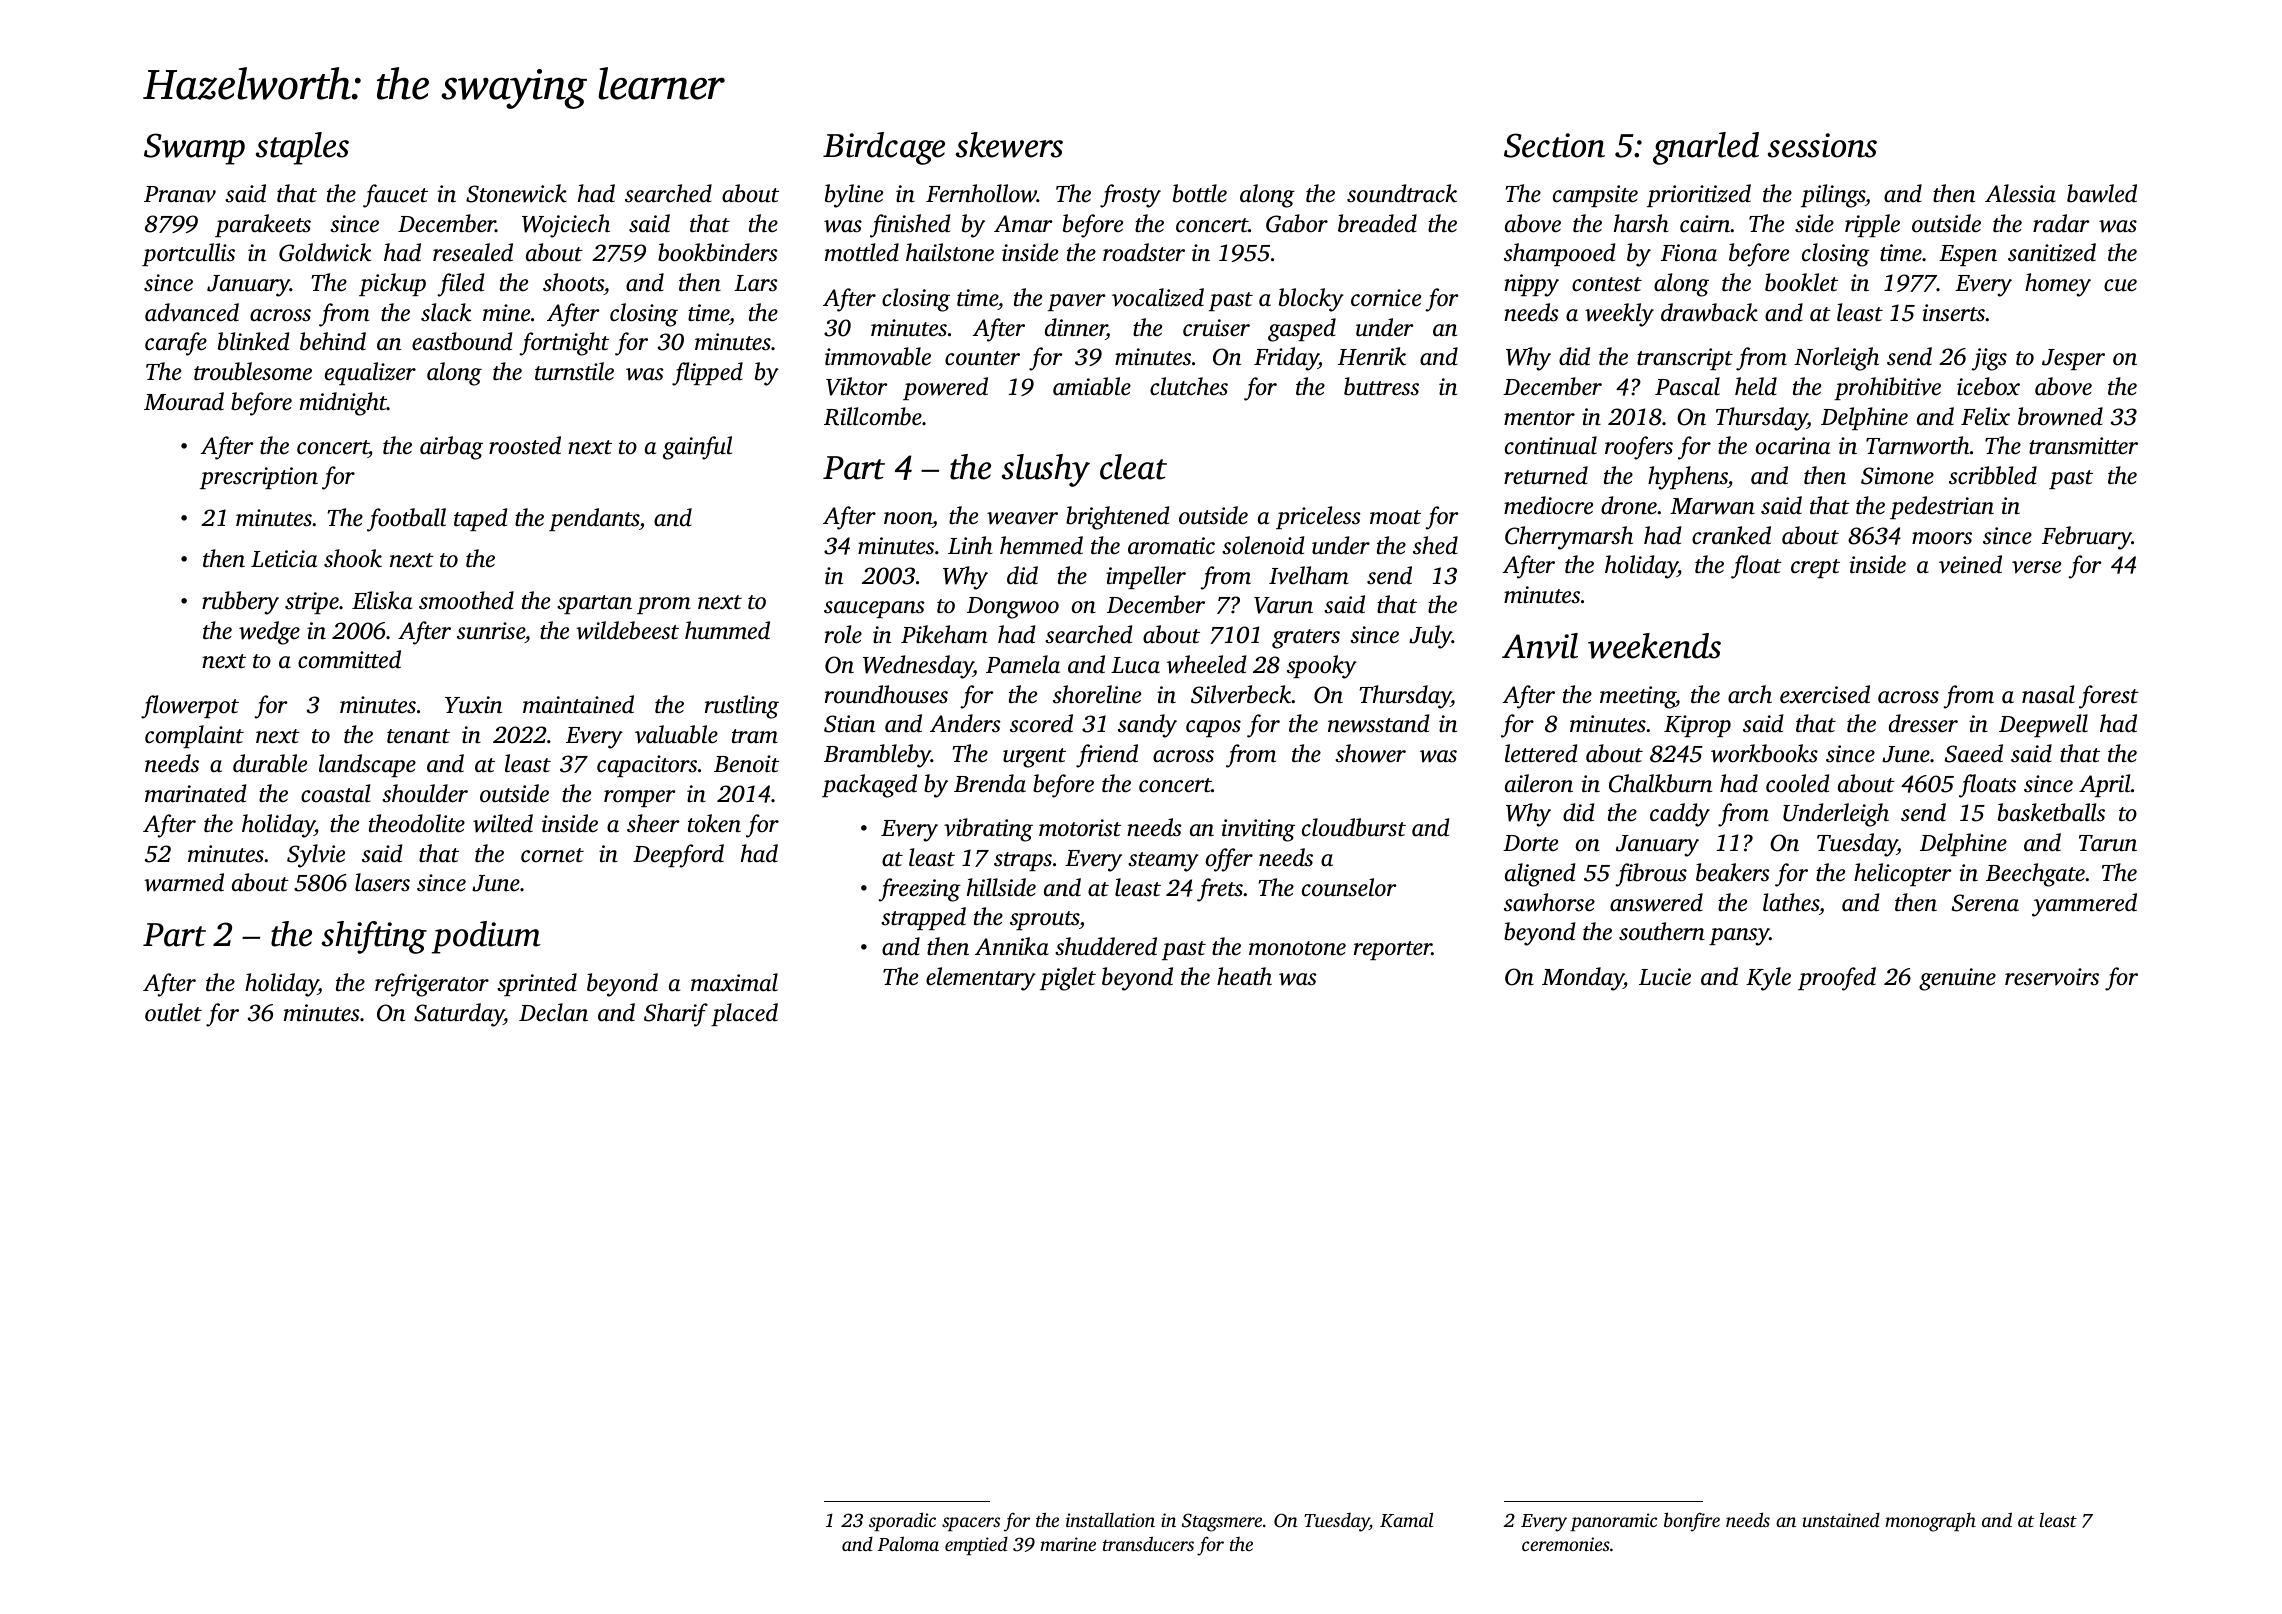  I want to click on Section, so click(1554, 145).
